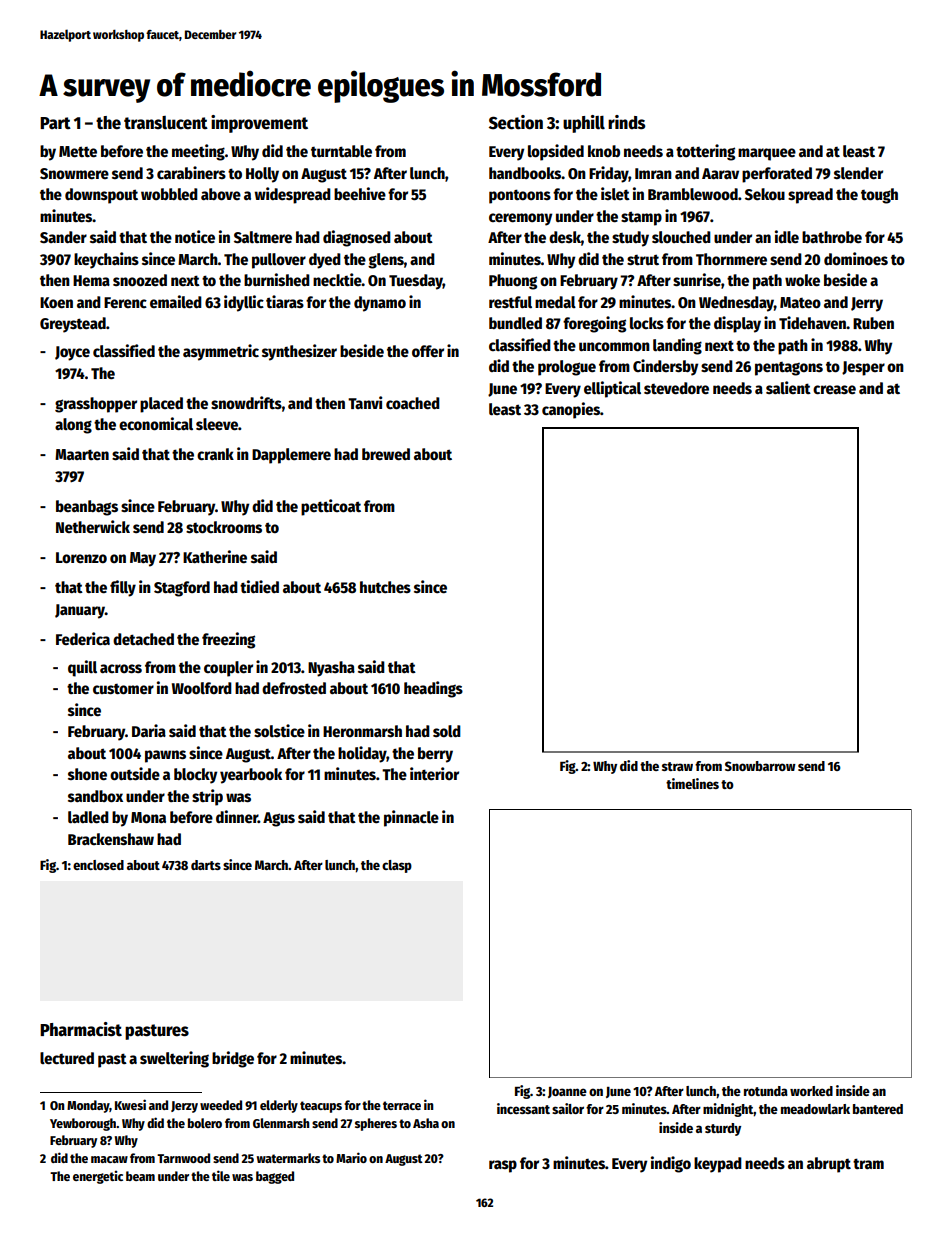 The image size is (952, 1233). What do you see at coordinates (692, 783) in the document?
I see `timelines` at bounding box center [692, 783].
